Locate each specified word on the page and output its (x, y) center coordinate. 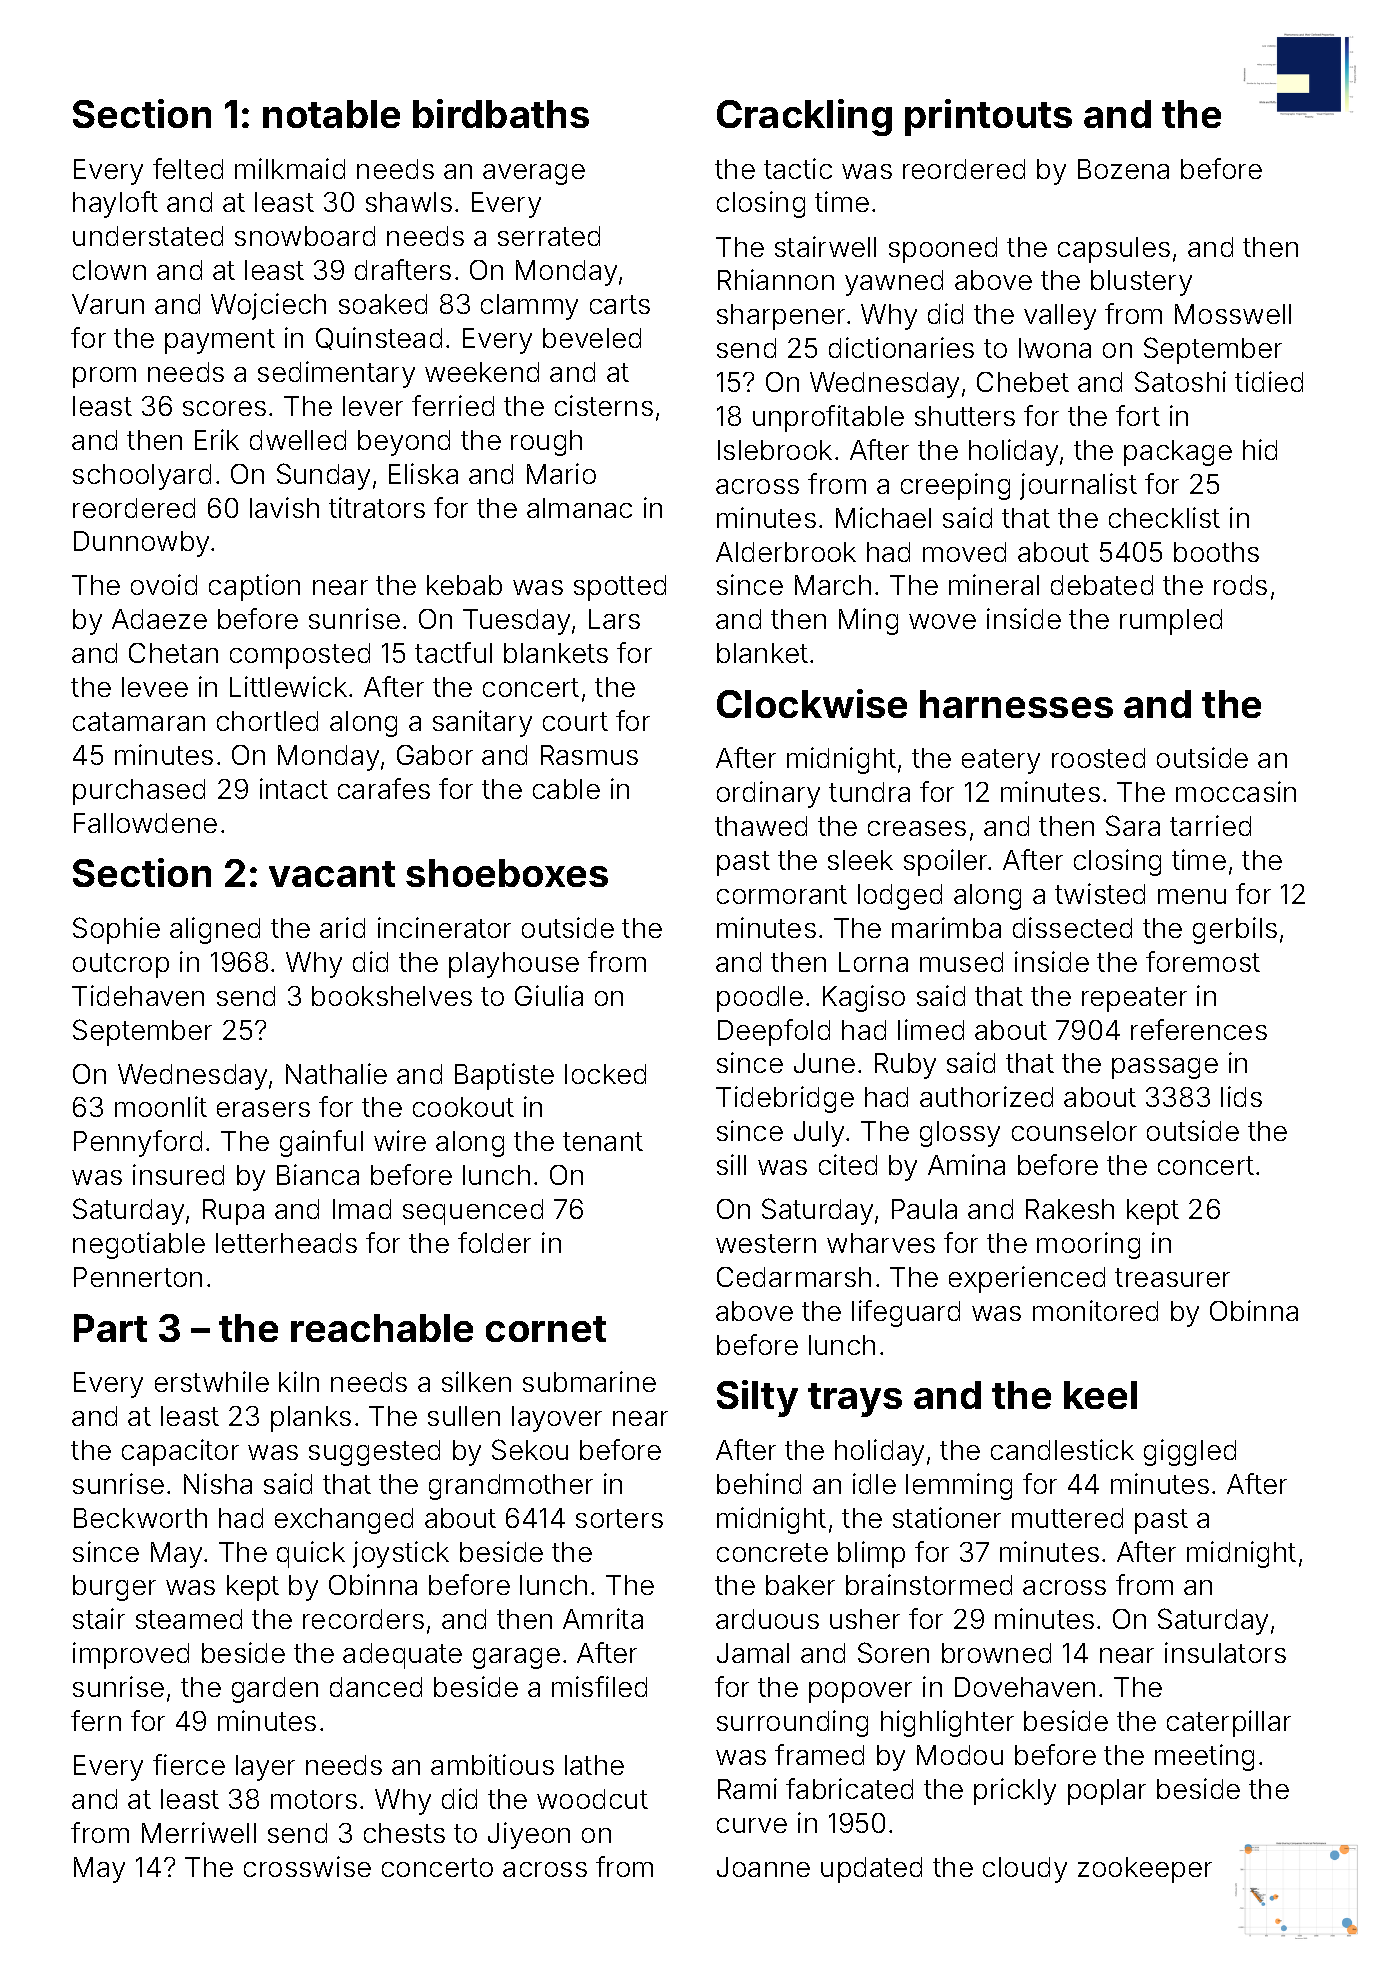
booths (1216, 552)
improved (131, 1655)
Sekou (530, 1449)
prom (104, 377)
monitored (1095, 1310)
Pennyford (138, 1143)
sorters (619, 1518)
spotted (620, 588)
